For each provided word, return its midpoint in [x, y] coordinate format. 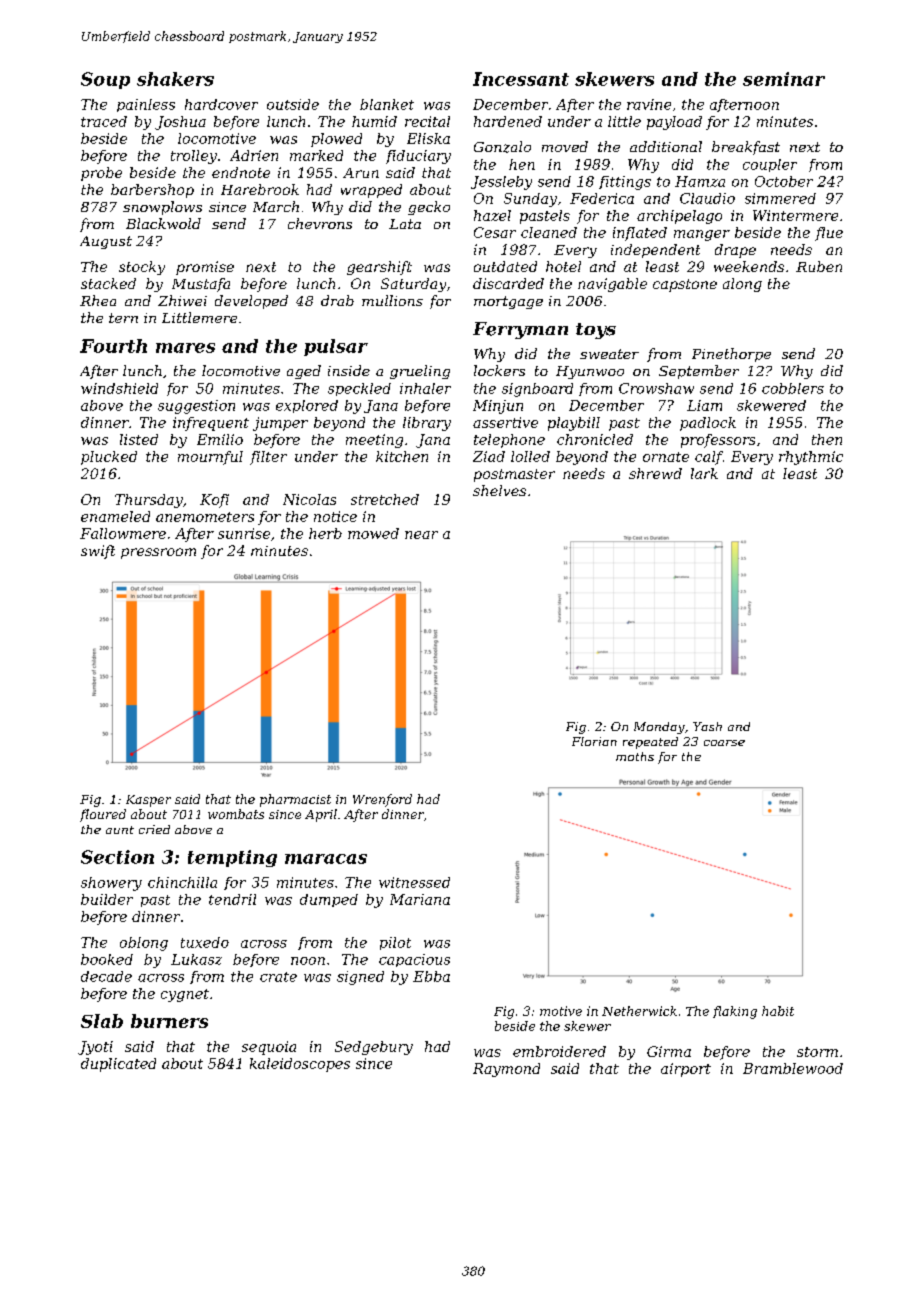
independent [655, 251]
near [421, 535]
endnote [241, 172]
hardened [508, 121]
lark [704, 473]
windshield [119, 388]
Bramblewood [793, 1068]
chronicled [595, 439]
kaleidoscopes [300, 1065]
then [827, 439]
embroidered [559, 1051]
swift [98, 552]
